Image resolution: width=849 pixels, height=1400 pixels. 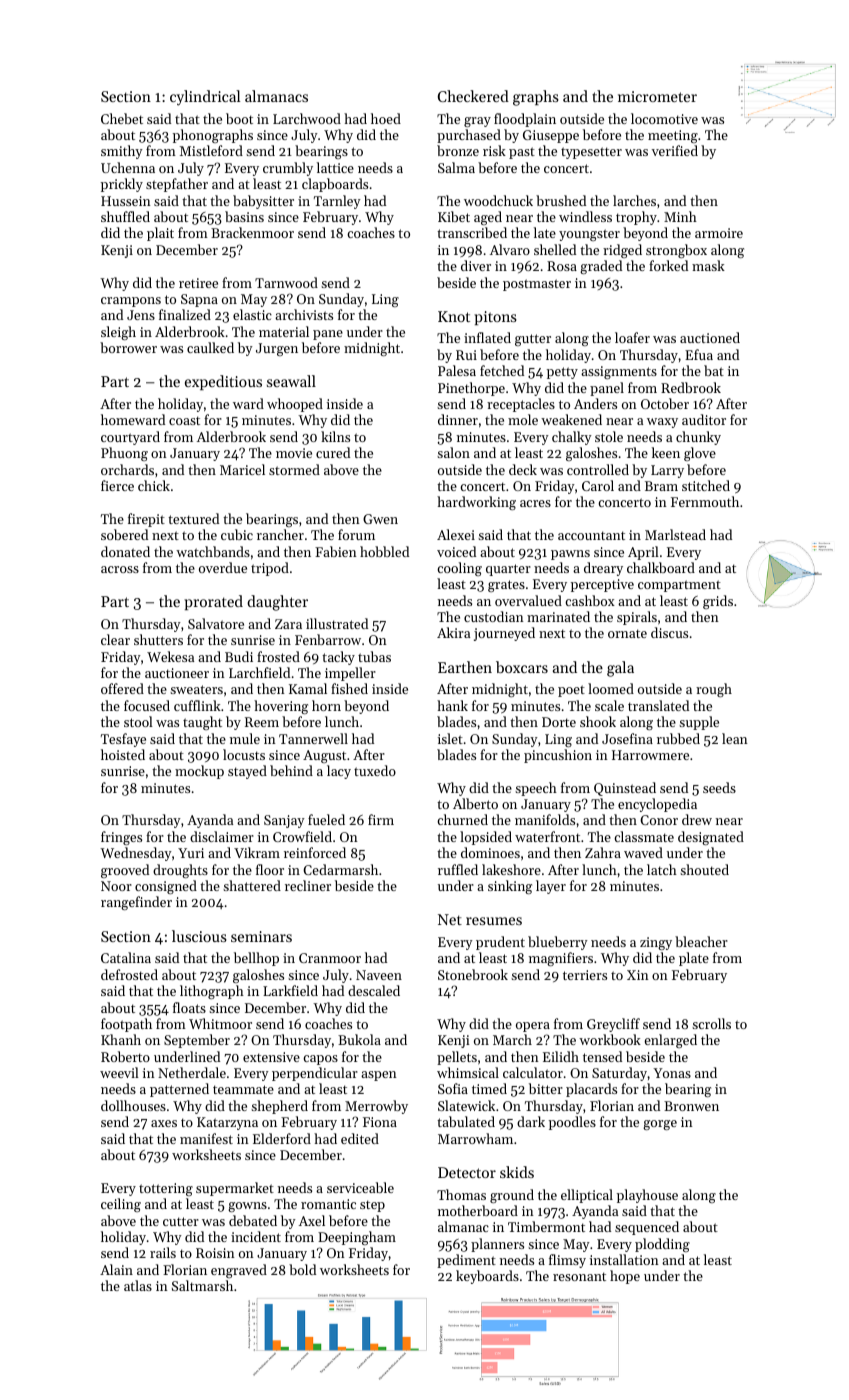 I want to click on scrolls, so click(x=711, y=1023).
